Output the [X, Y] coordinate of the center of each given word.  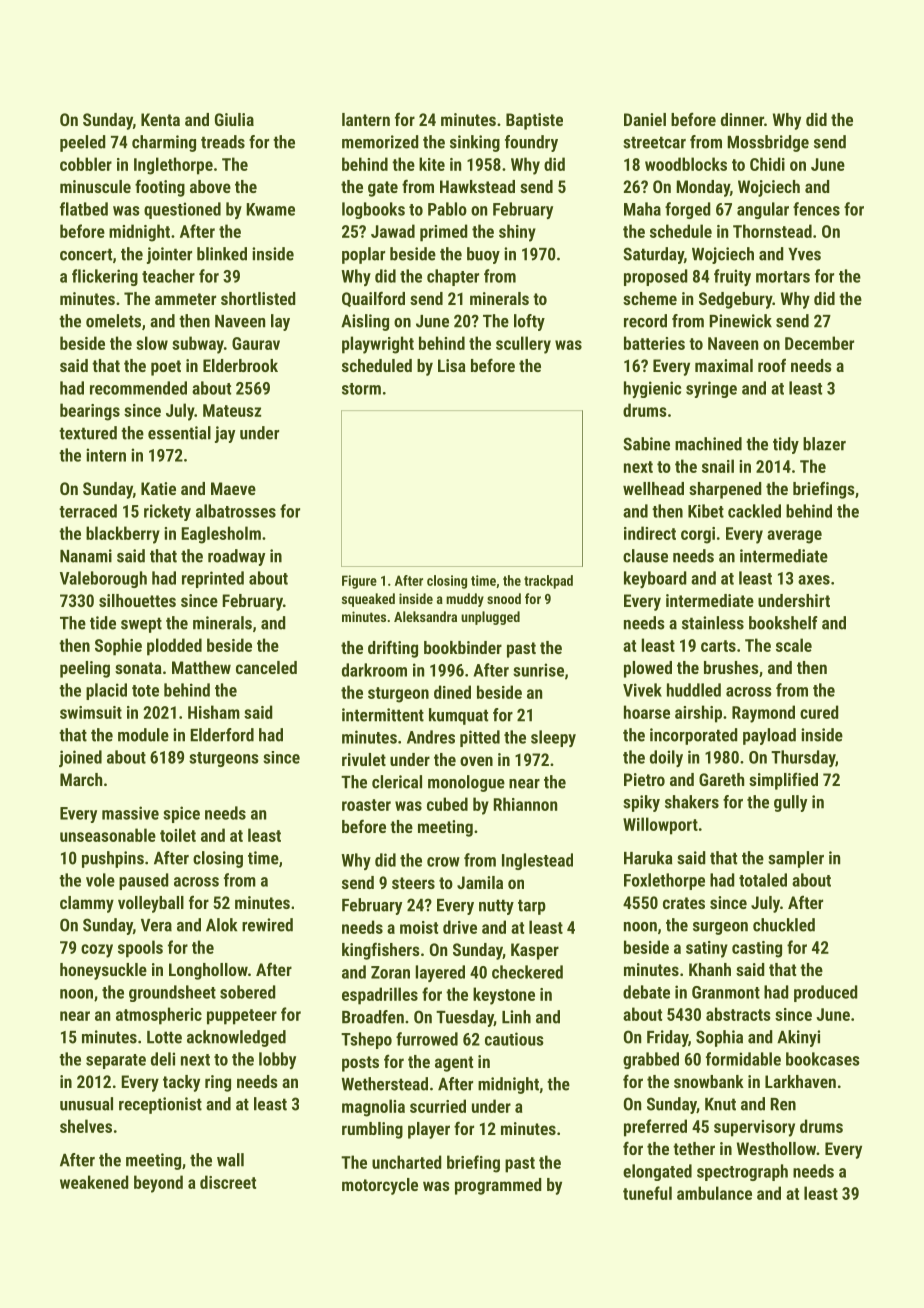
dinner [742, 119]
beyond [158, 1184]
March [81, 779]
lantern [366, 119]
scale [794, 645]
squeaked [368, 600]
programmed [498, 1186]
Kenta [160, 119]
